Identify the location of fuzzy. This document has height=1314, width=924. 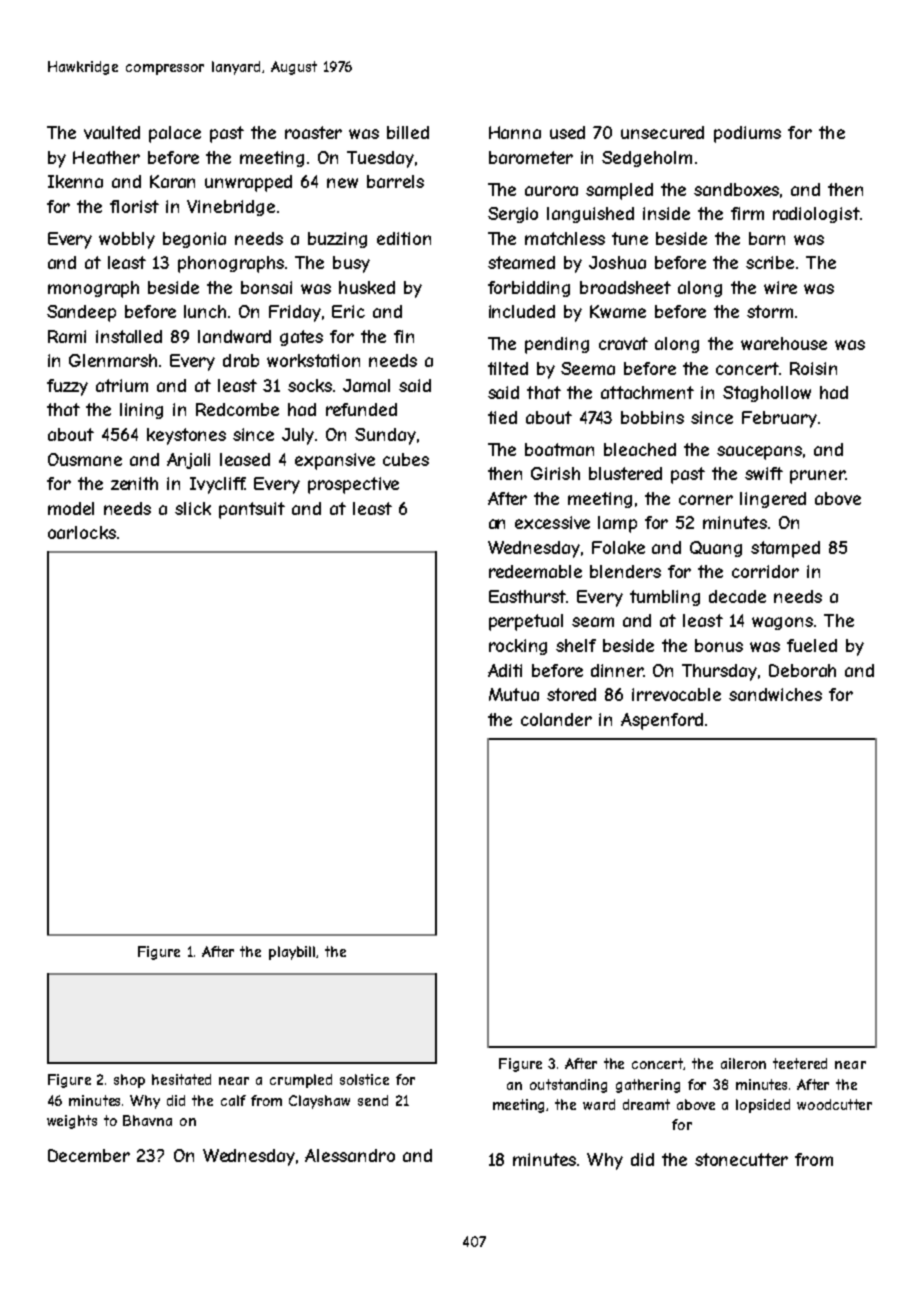
(67, 387).
